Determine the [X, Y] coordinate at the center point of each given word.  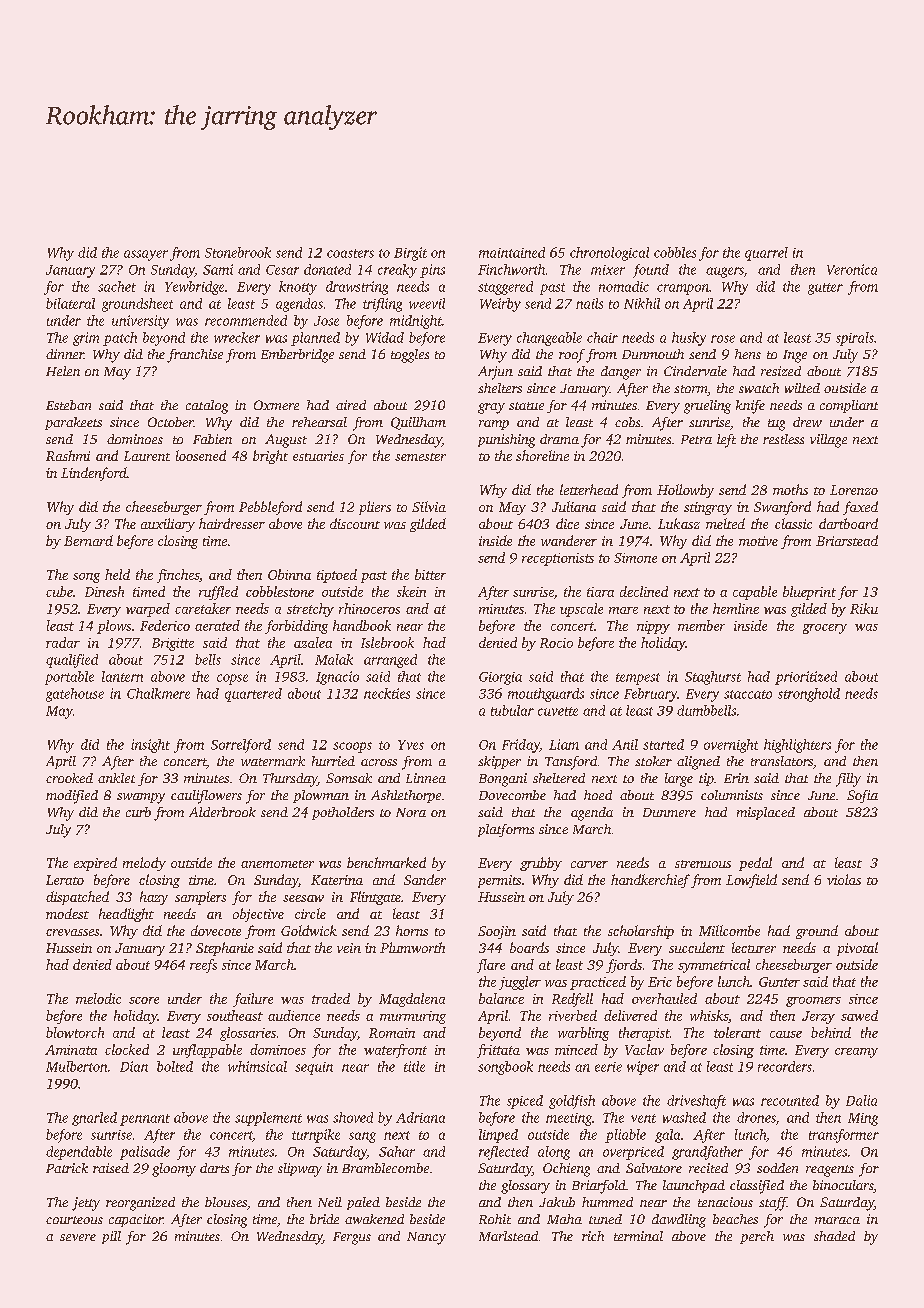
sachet [117, 286]
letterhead [589, 489]
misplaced [766, 813]
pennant [145, 1120]
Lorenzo [854, 490]
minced [576, 1049]
